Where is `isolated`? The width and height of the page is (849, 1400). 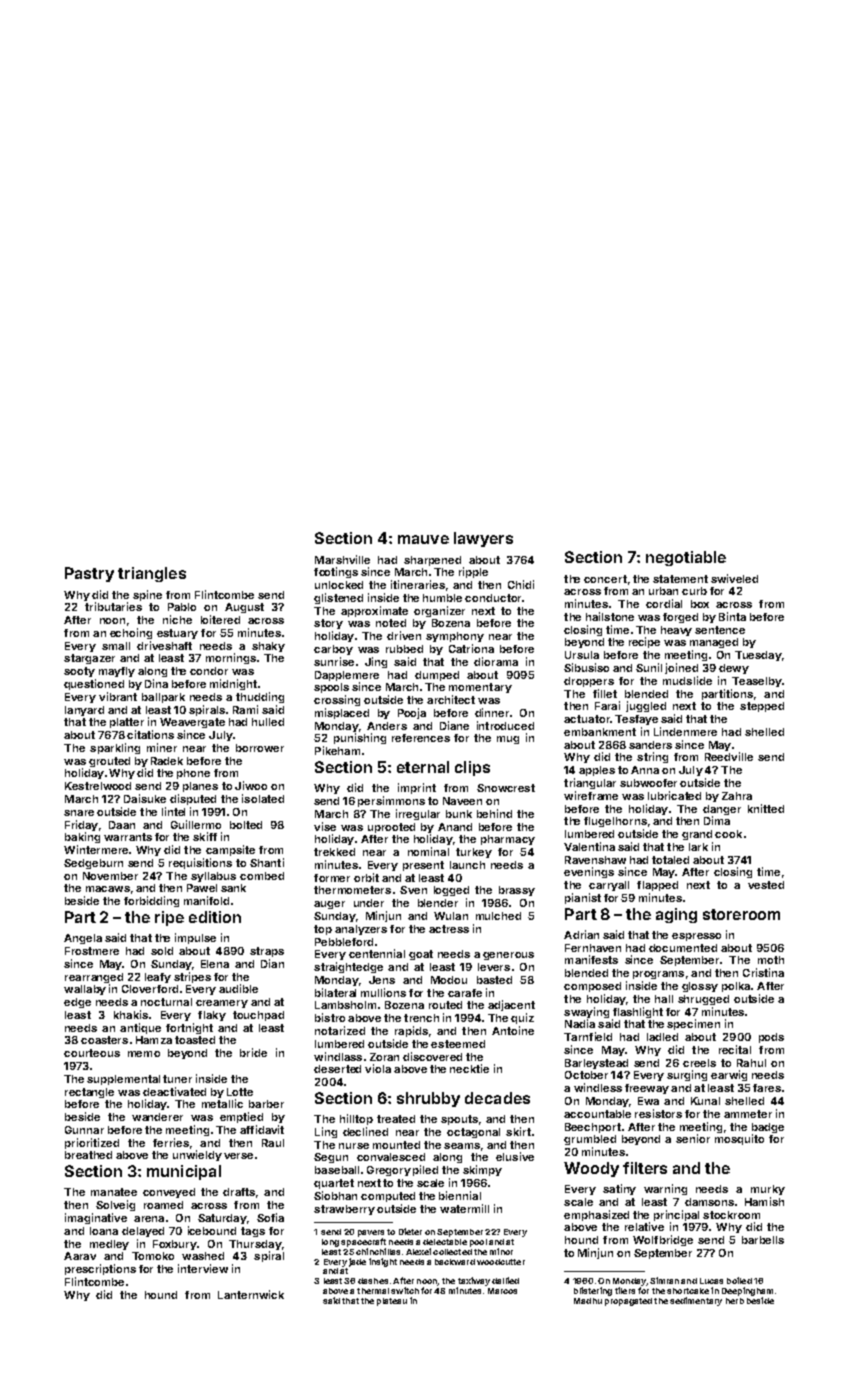
isolated is located at coordinates (263, 798).
